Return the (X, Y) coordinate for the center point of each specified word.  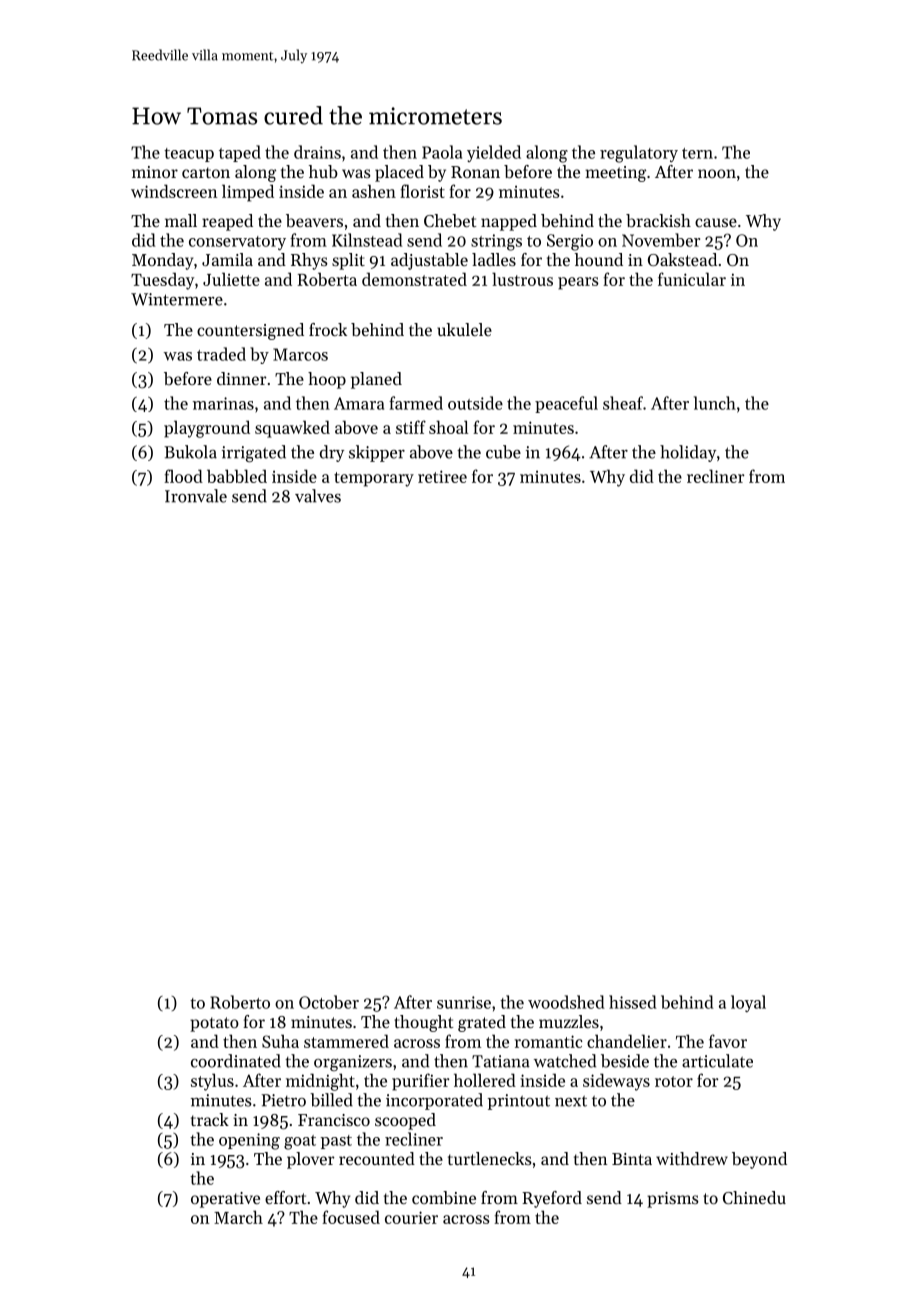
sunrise (464, 1002)
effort (285, 1197)
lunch (715, 403)
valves (318, 496)
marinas (223, 403)
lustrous (522, 279)
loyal (748, 1003)
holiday (688, 453)
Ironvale (196, 496)
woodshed (566, 1002)
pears (578, 283)
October (329, 1002)
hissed (632, 1002)
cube (503, 452)
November (661, 240)
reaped (227, 222)
